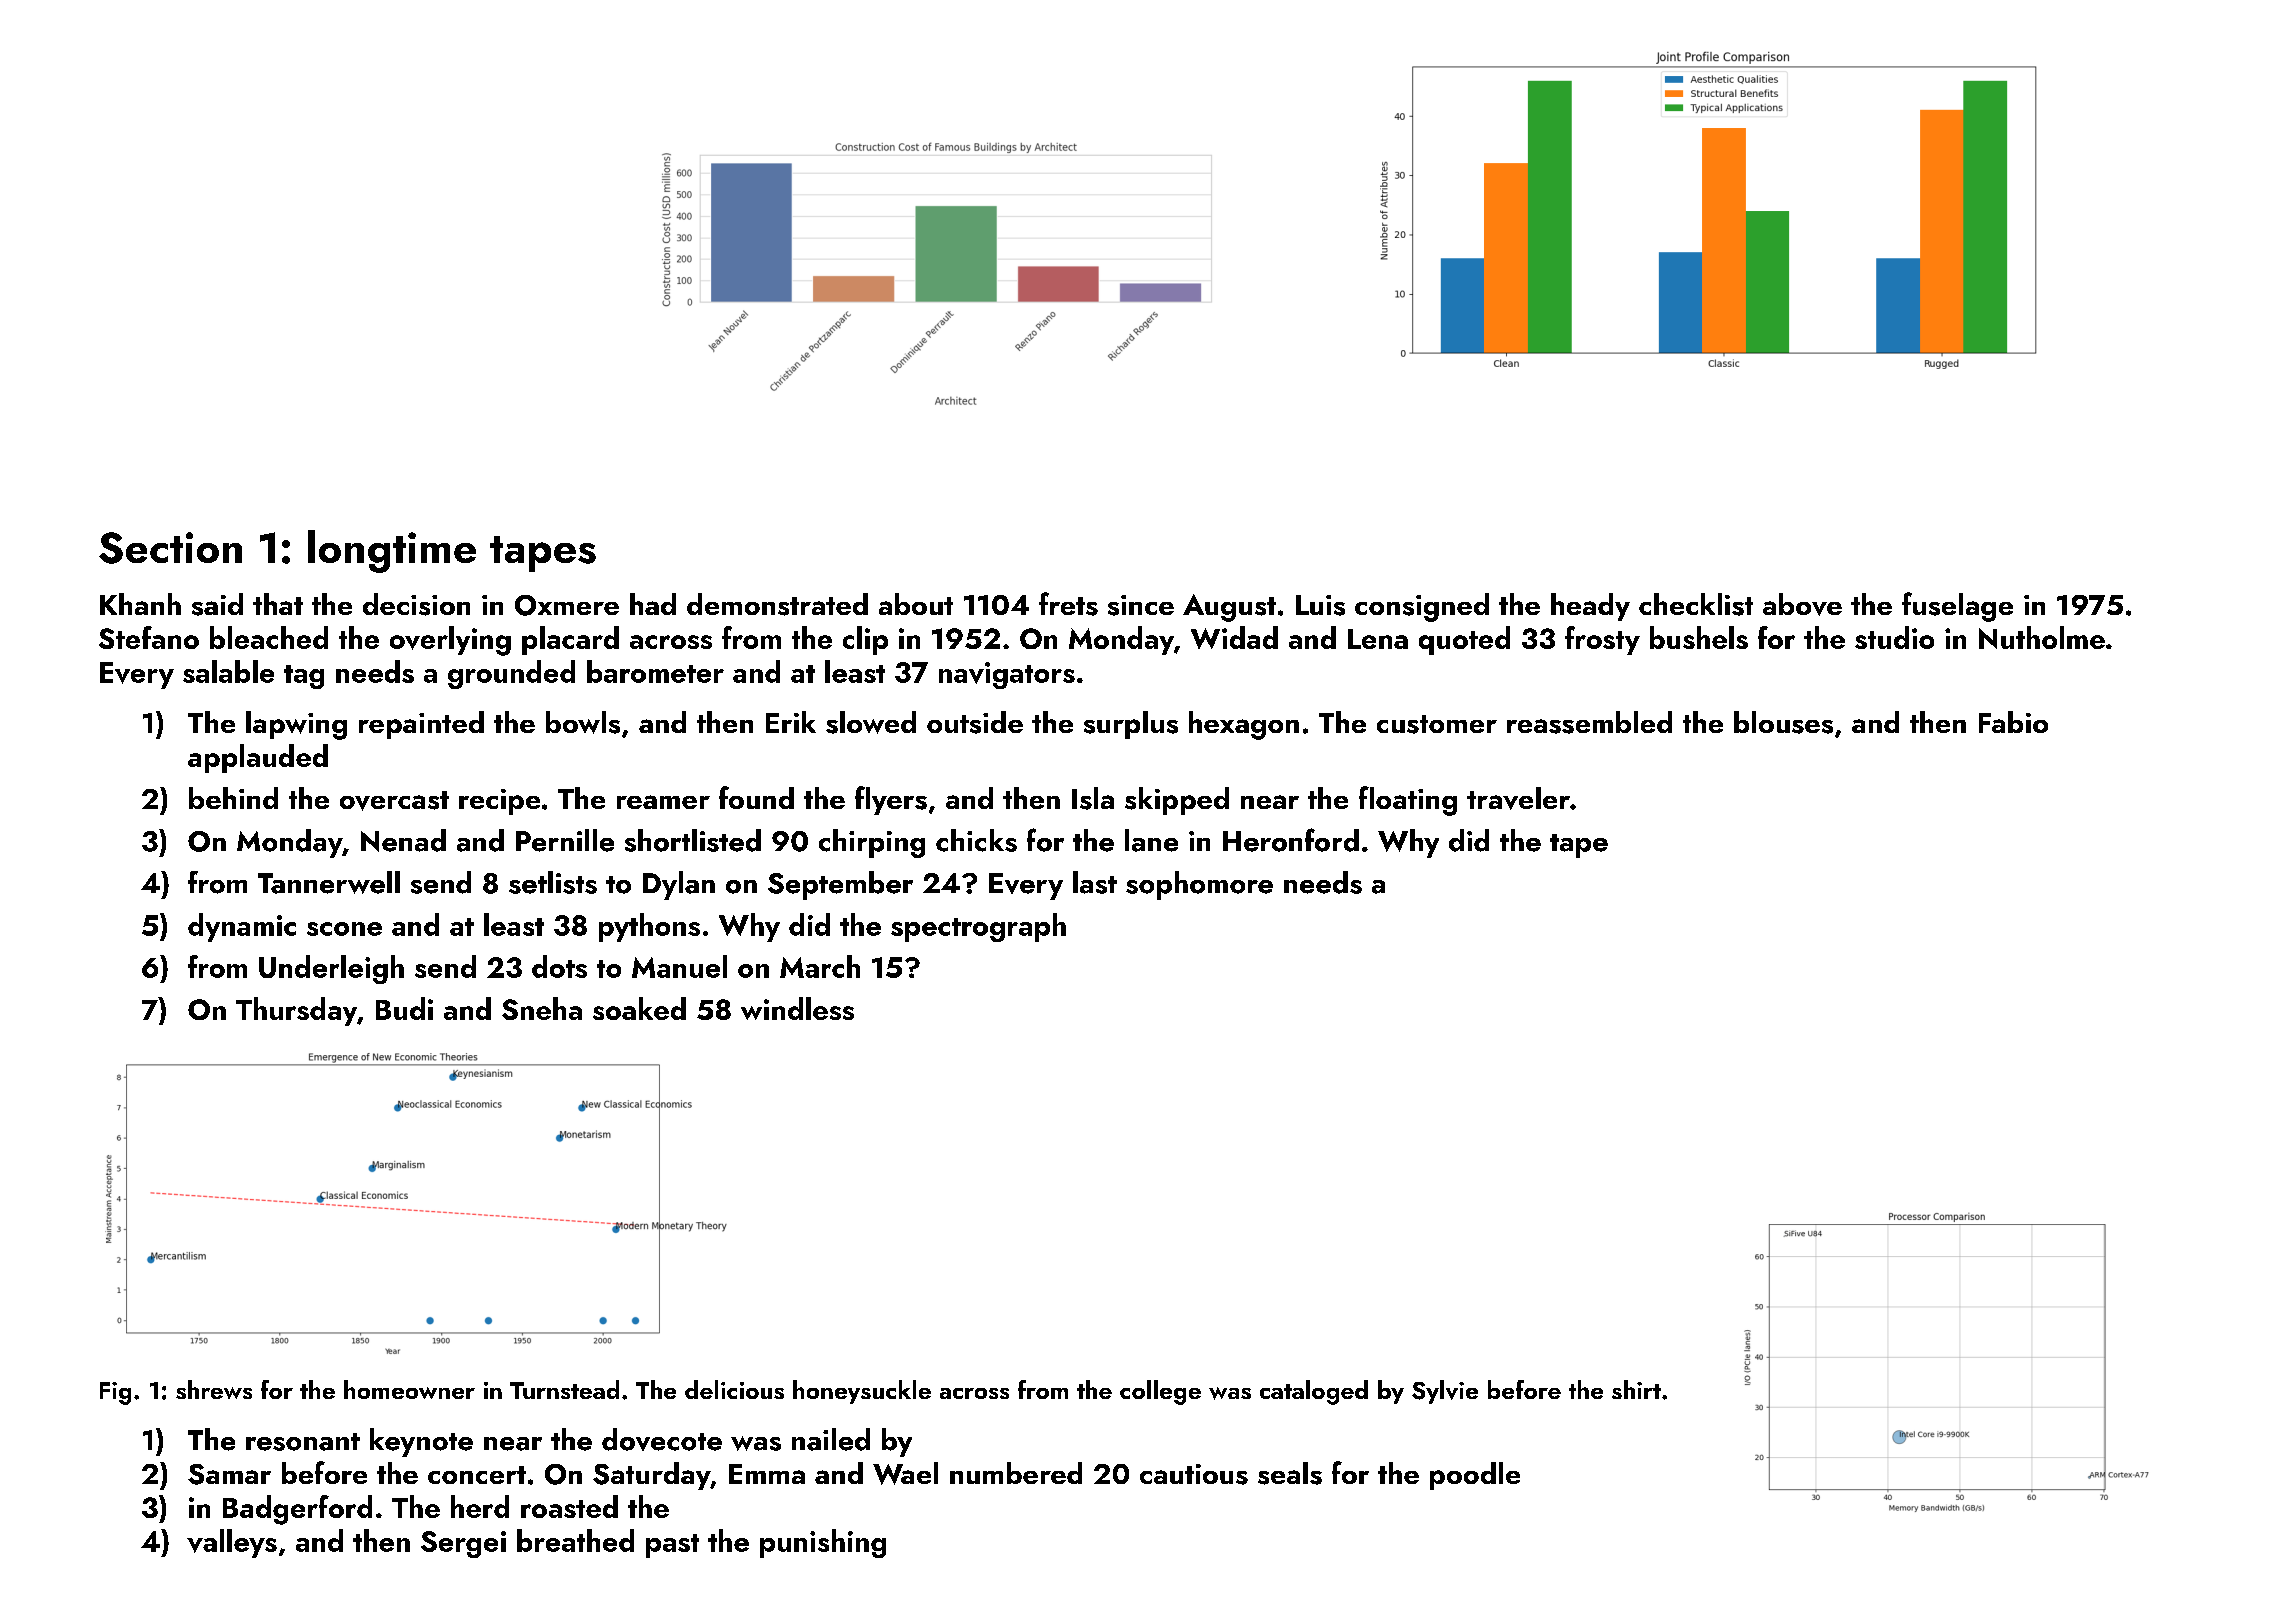 This screenshot has width=2292, height=1620. I want to click on surplus, so click(1131, 725).
